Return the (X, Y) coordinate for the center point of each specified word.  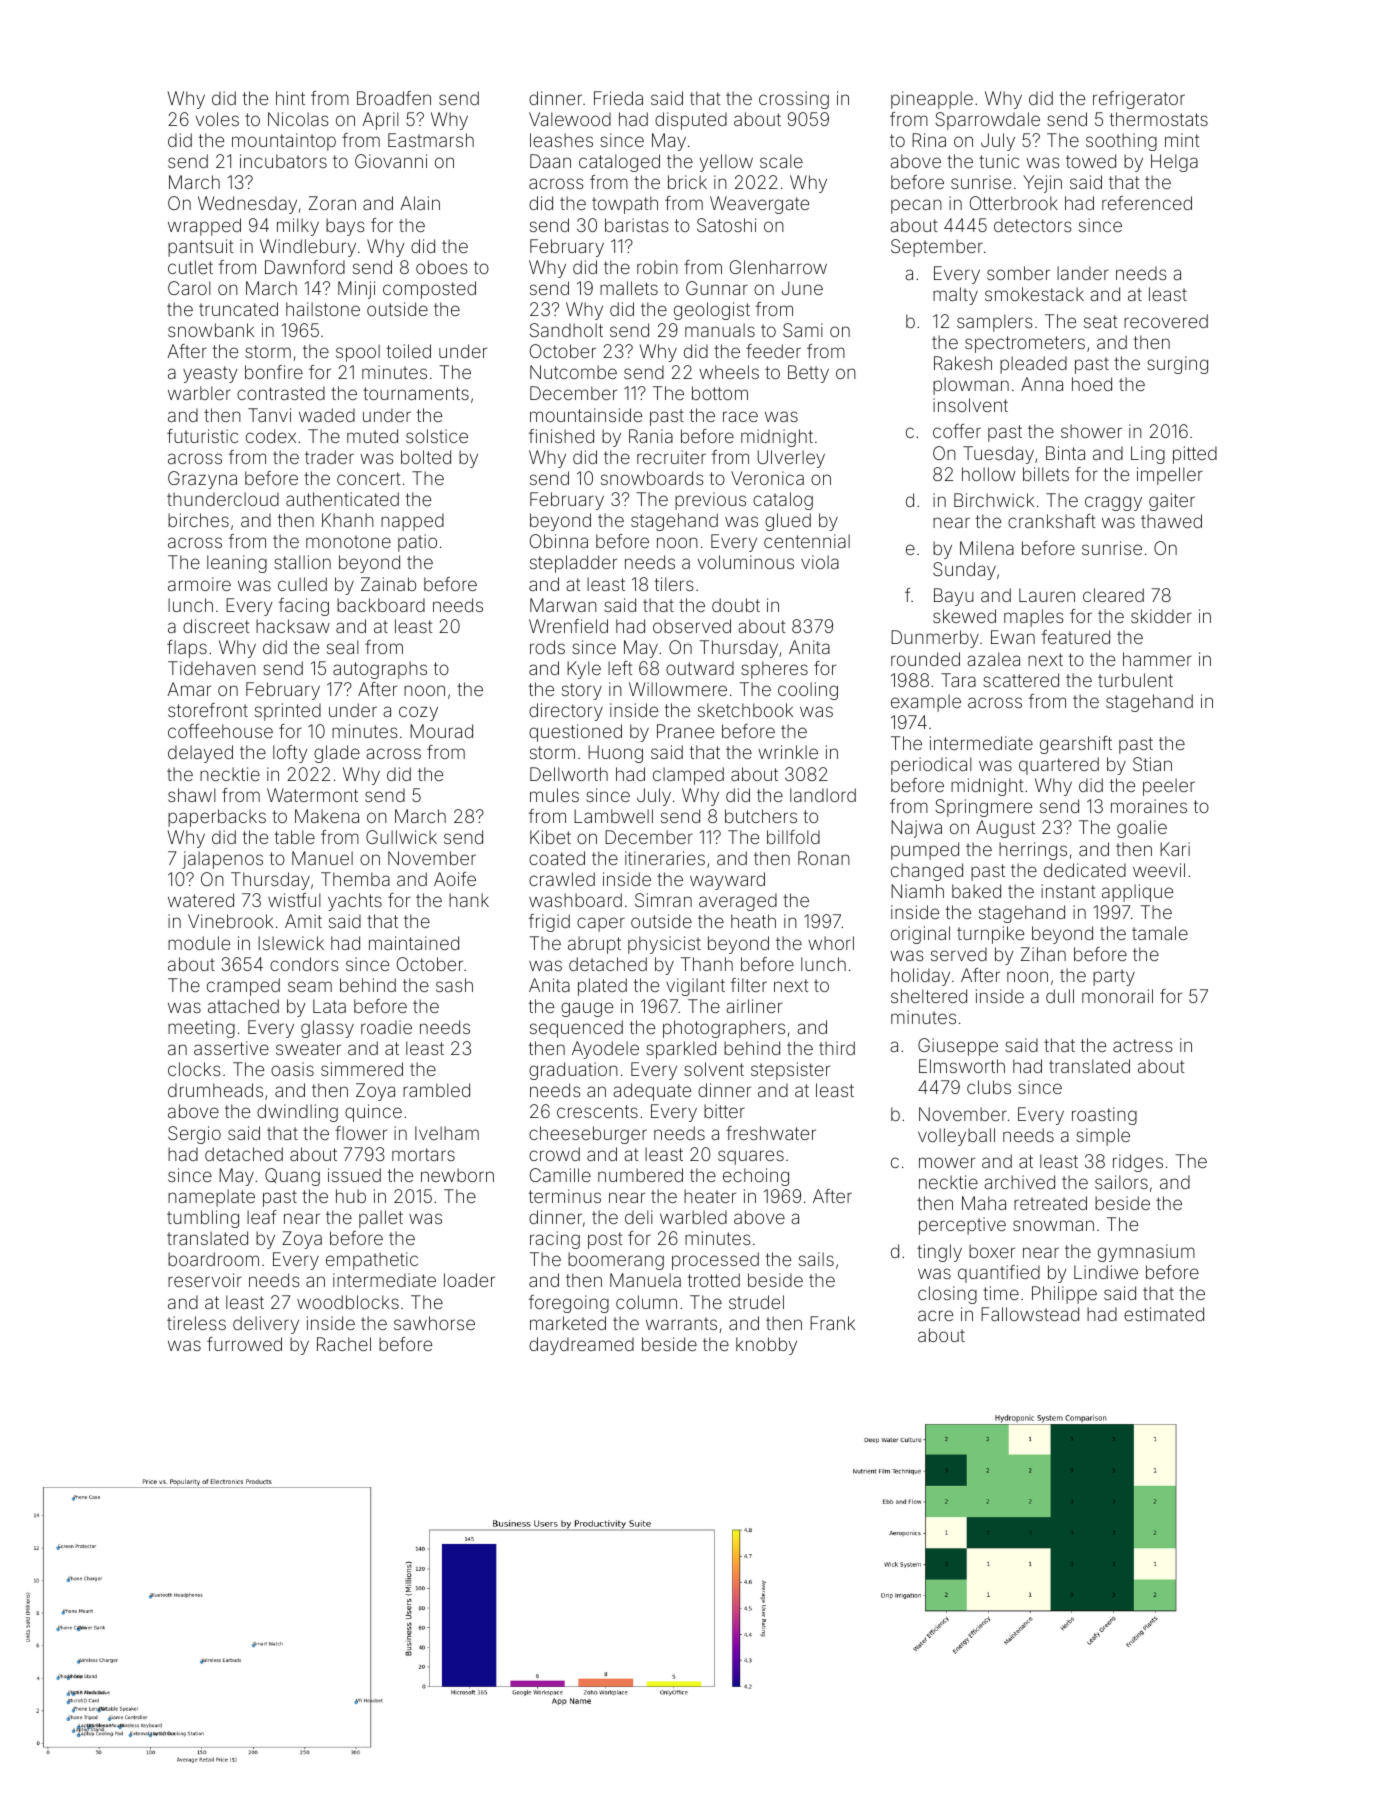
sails (816, 1259)
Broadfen (394, 98)
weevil (1159, 870)
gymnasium (1146, 1253)
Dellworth (569, 774)
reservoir (205, 1280)
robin (657, 267)
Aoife (455, 879)
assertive (231, 1048)
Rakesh (963, 363)
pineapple (932, 100)
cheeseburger (588, 1135)
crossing (794, 100)
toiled (409, 351)
